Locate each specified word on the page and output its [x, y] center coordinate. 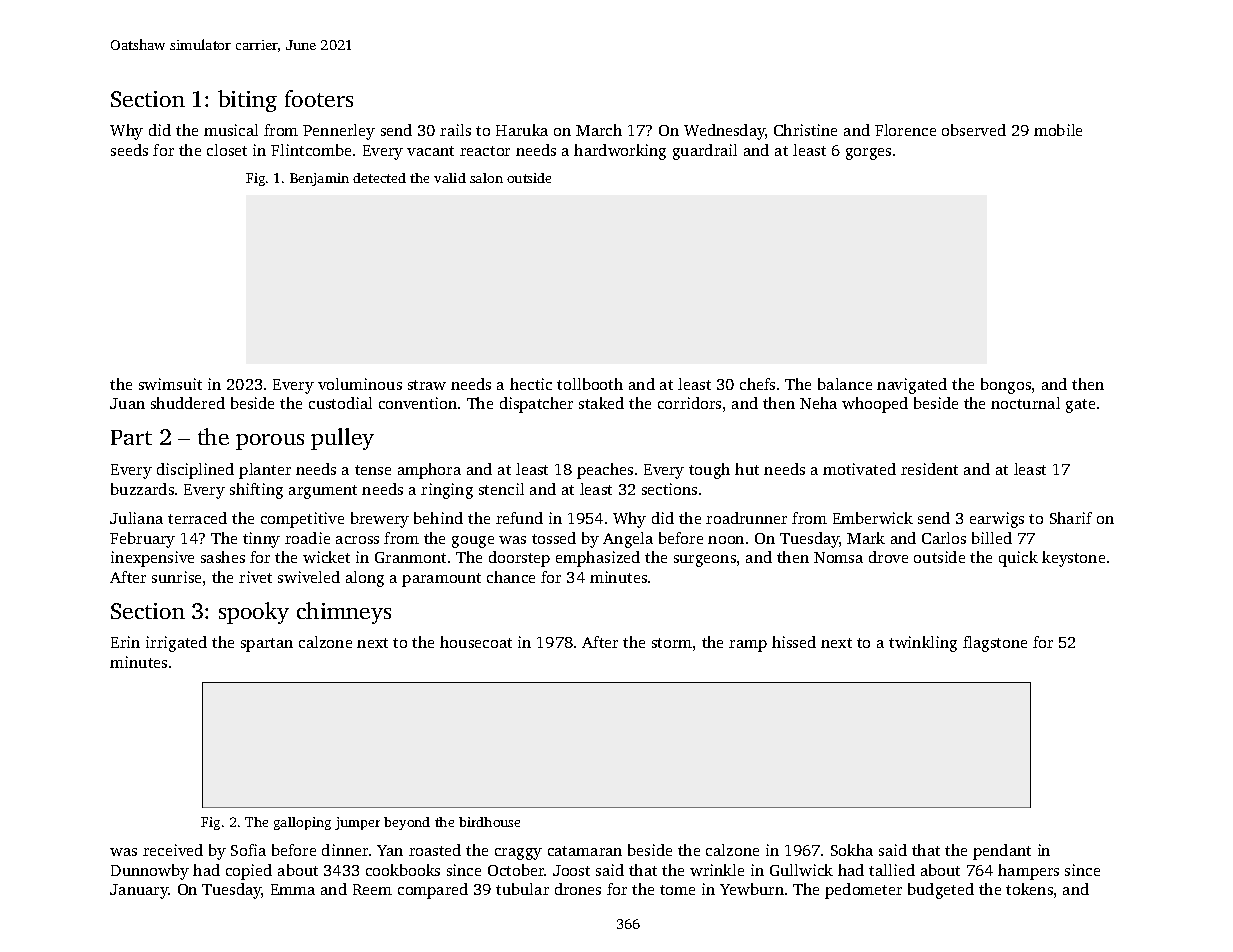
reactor [485, 151]
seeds [129, 150]
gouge [473, 542]
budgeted [941, 891]
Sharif [1071, 518]
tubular [522, 889]
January [139, 891]
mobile [1058, 130]
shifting [256, 491]
